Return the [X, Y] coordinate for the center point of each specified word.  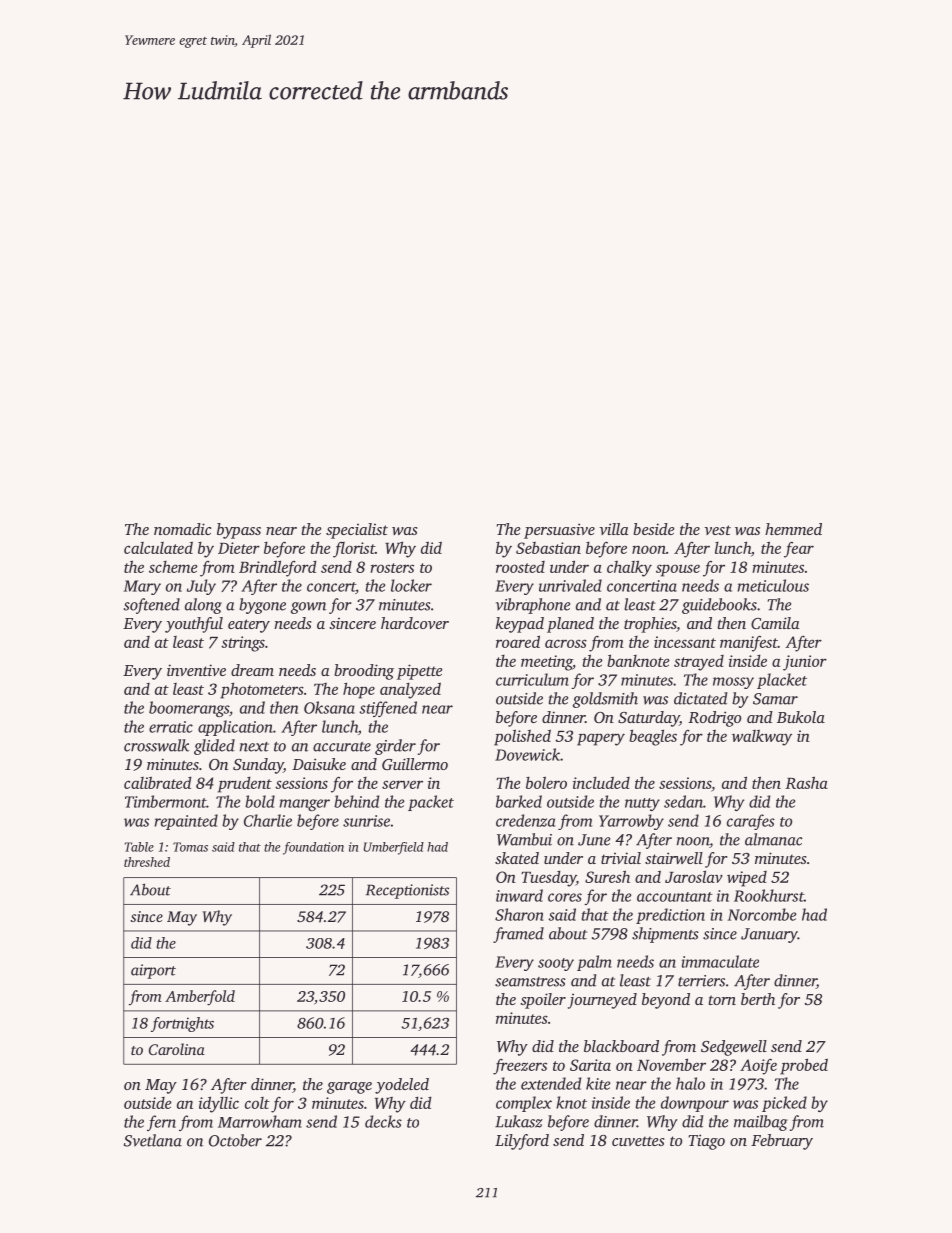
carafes [751, 822]
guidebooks [719, 606]
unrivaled [570, 585]
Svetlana [153, 1140]
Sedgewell [734, 1048]
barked [519, 801]
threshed [147, 862]
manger [304, 805]
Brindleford [277, 568]
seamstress [530, 982]
